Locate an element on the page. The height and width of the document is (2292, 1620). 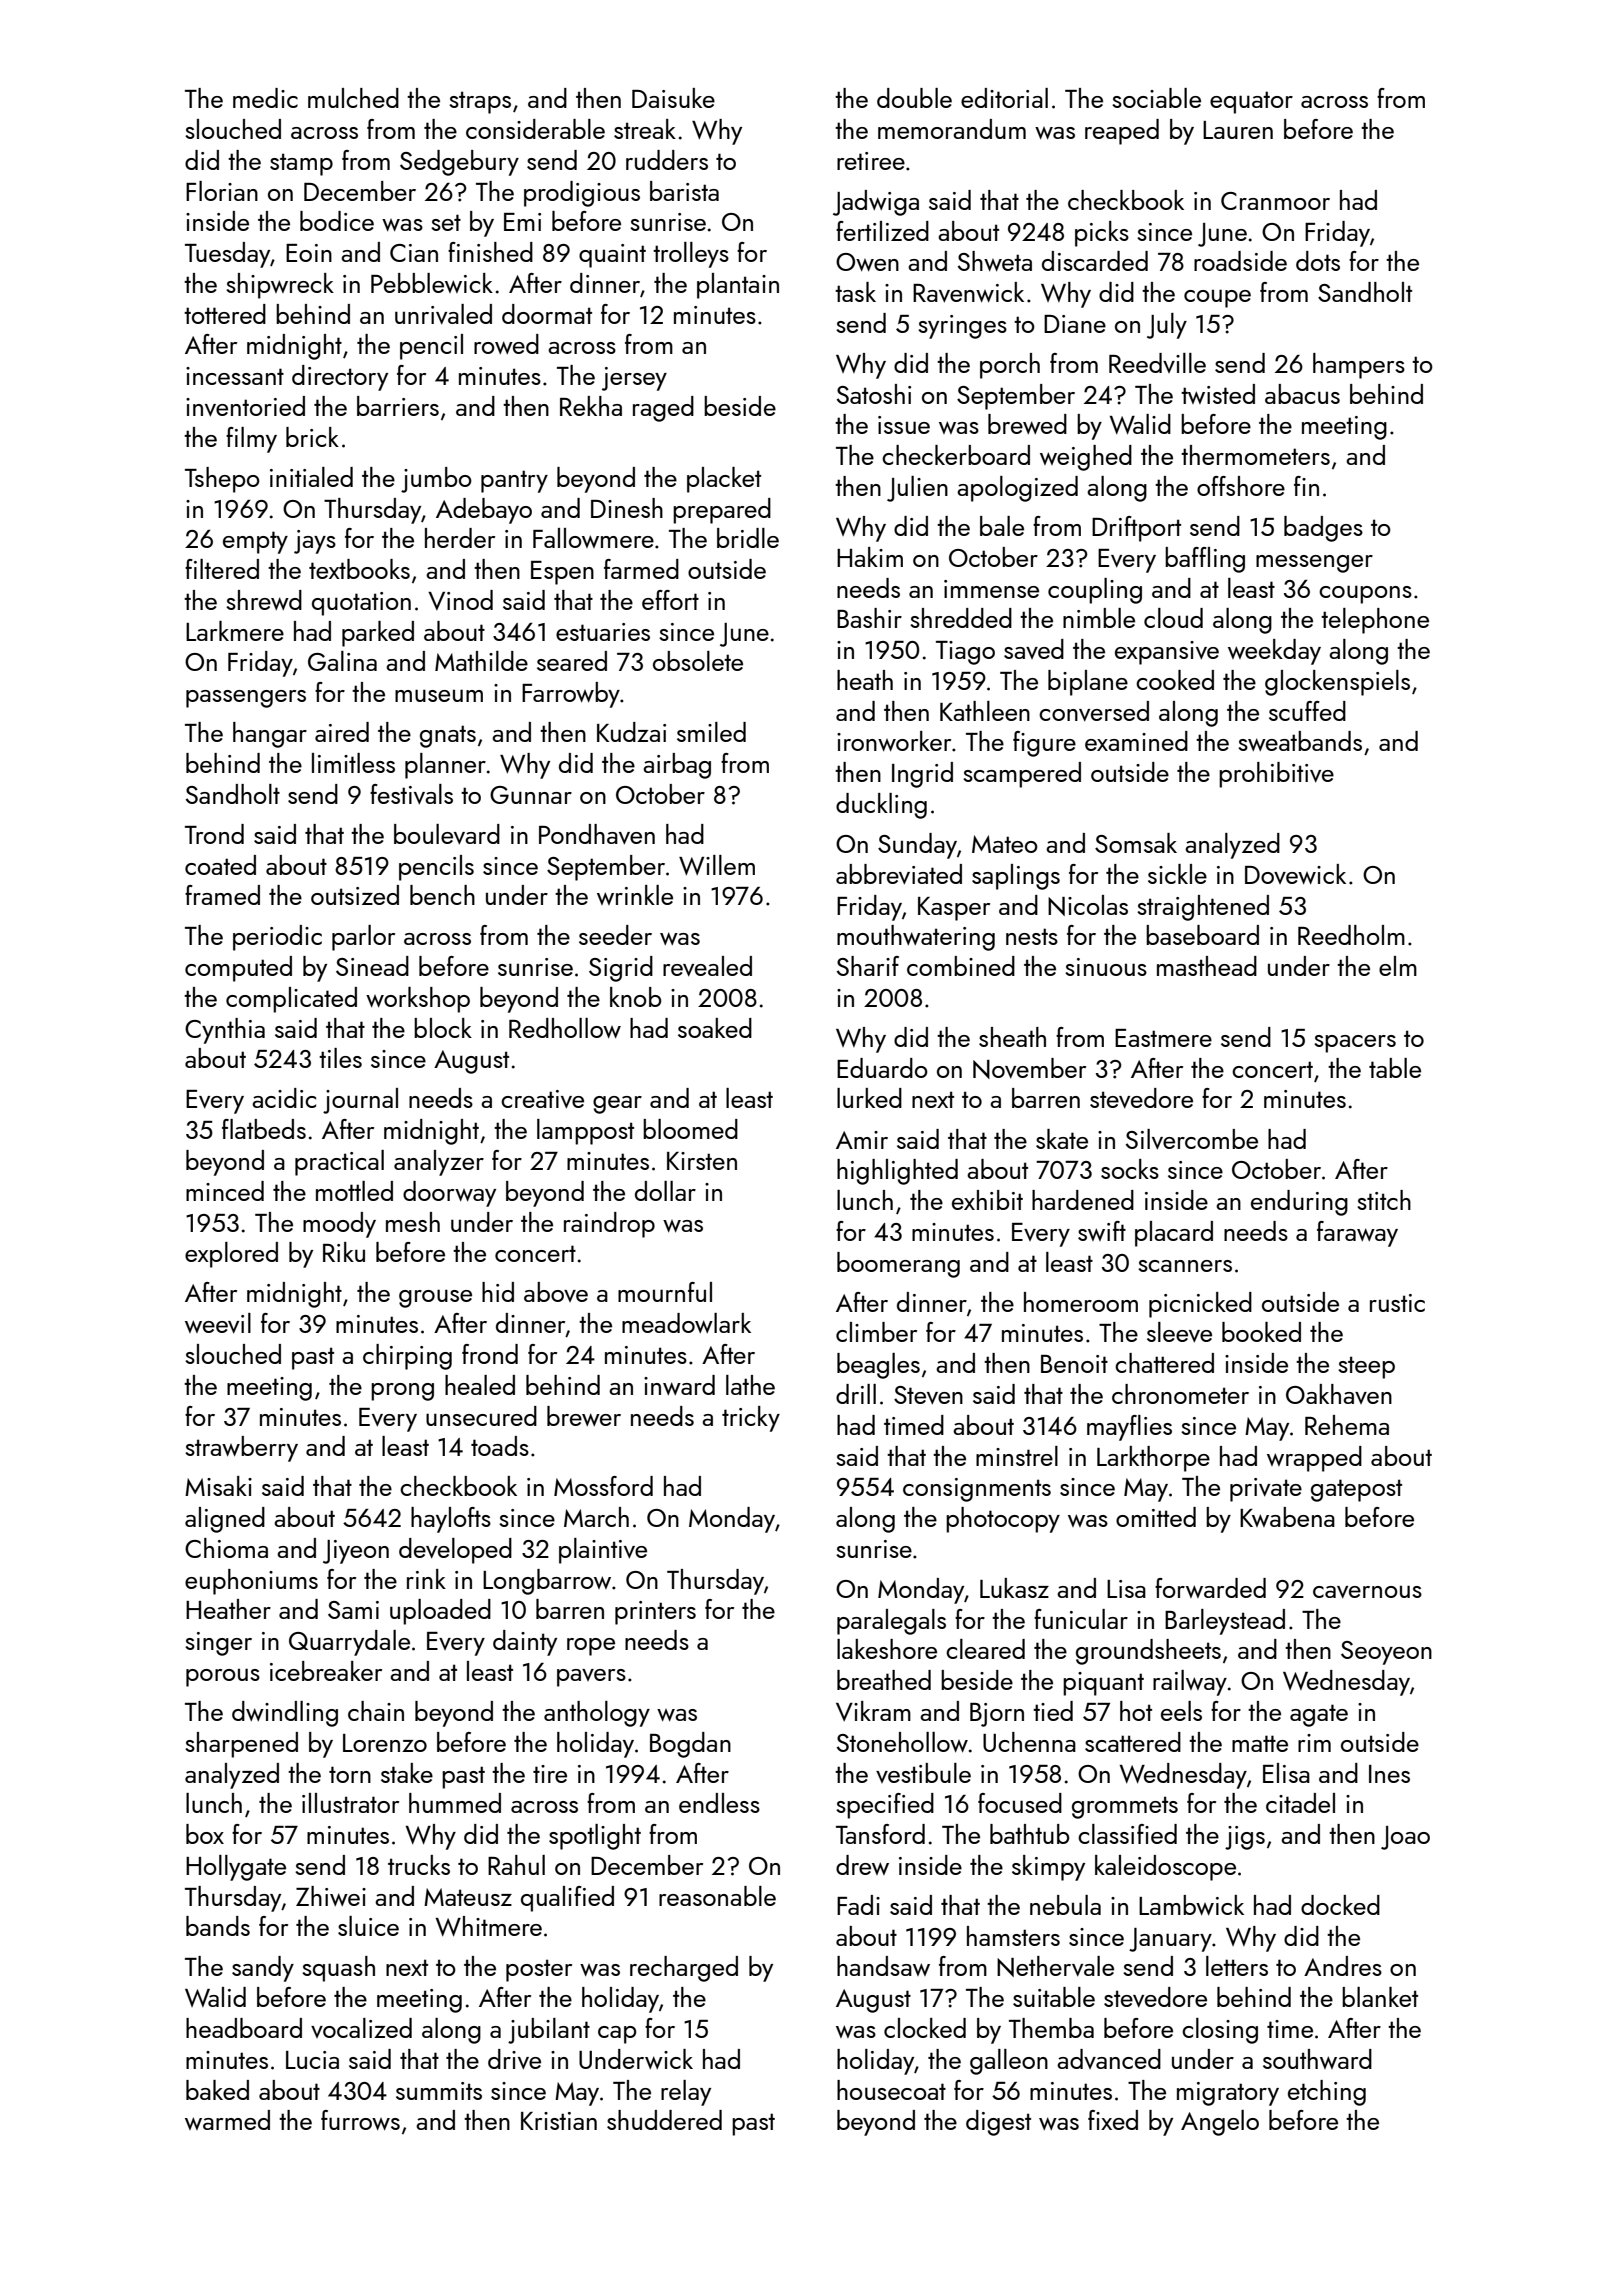
Mateo is located at coordinates (1005, 844).
